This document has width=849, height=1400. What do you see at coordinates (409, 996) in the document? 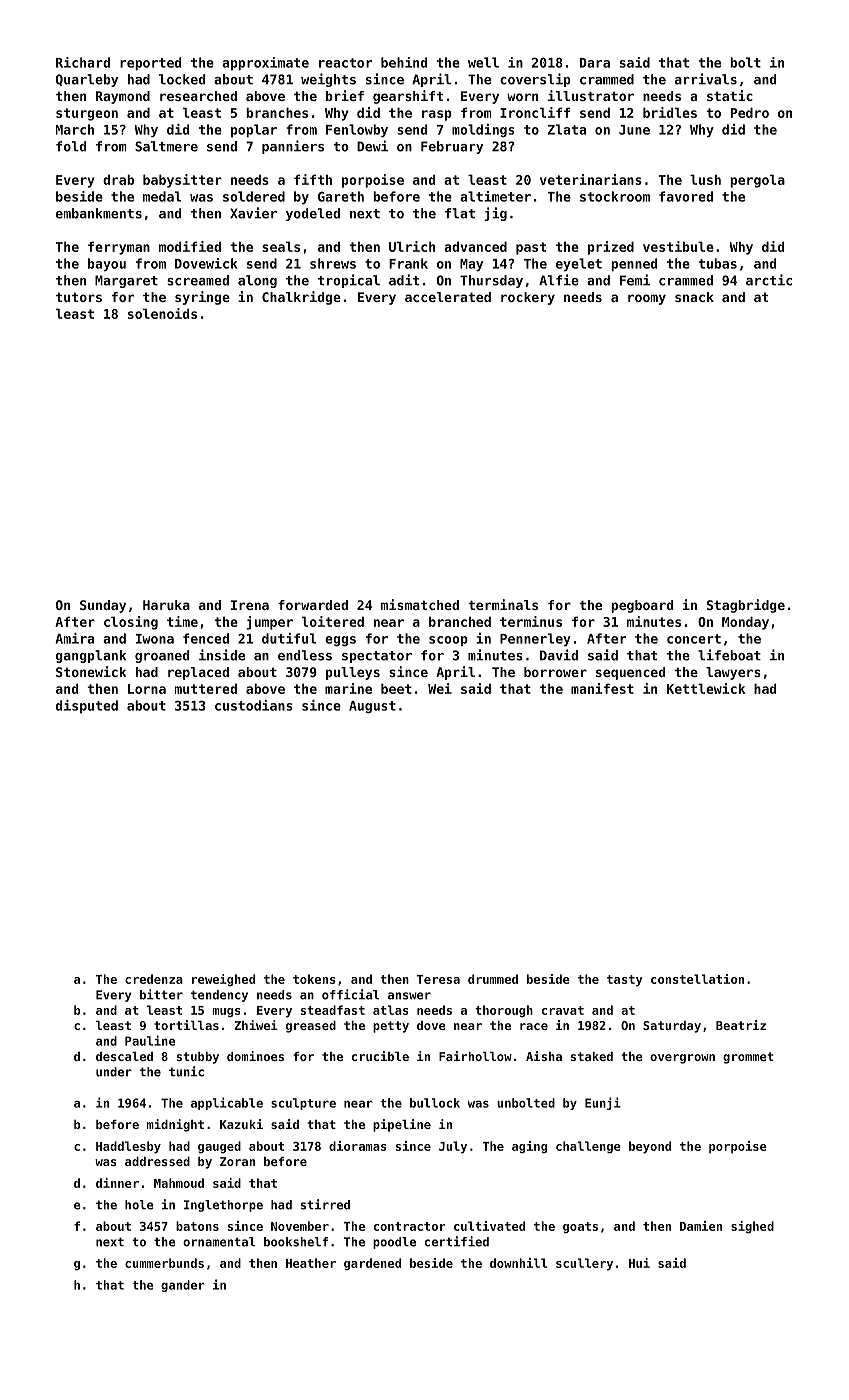
I see `answer` at bounding box center [409, 996].
